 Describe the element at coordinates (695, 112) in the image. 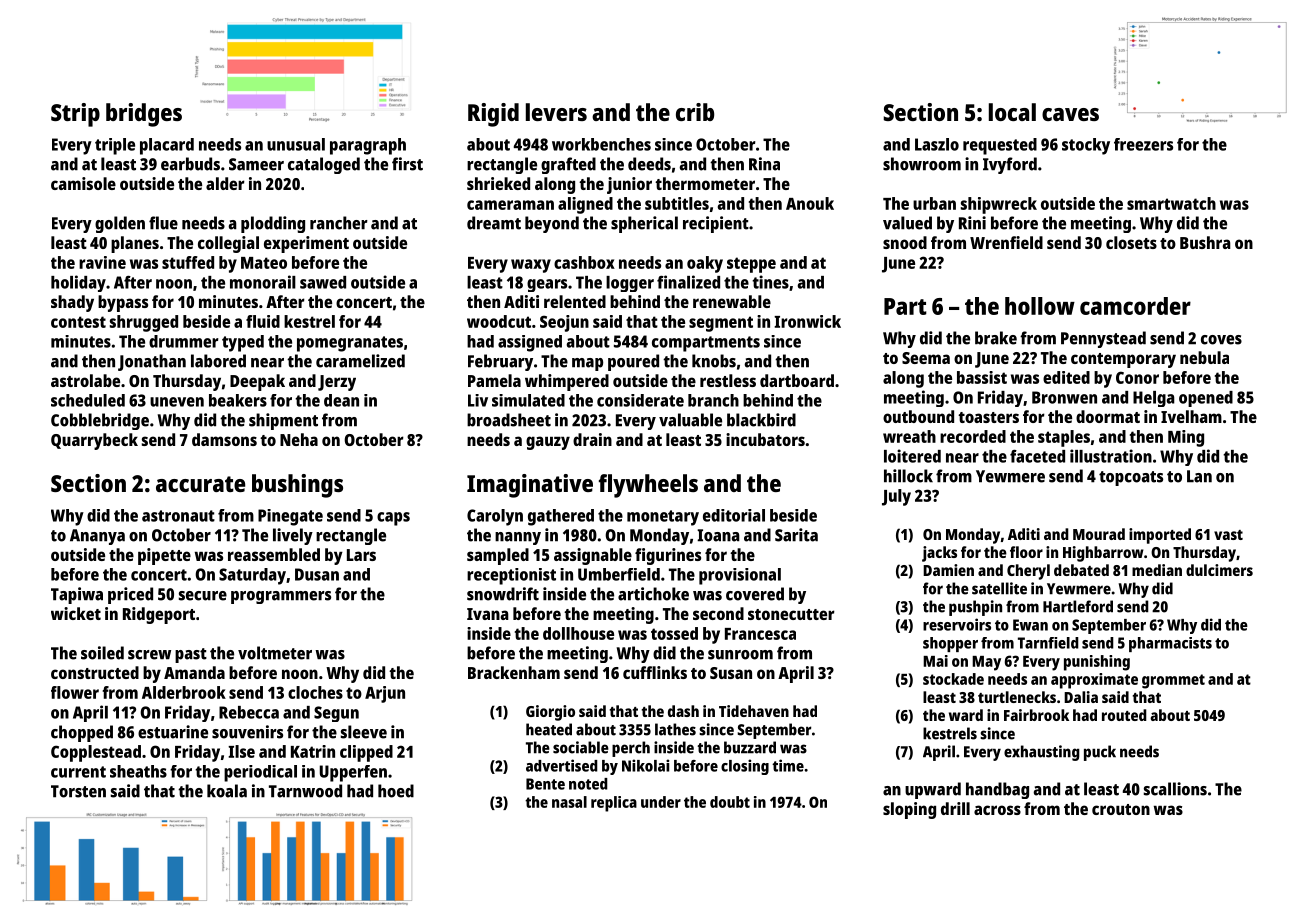

I see `crib` at that location.
